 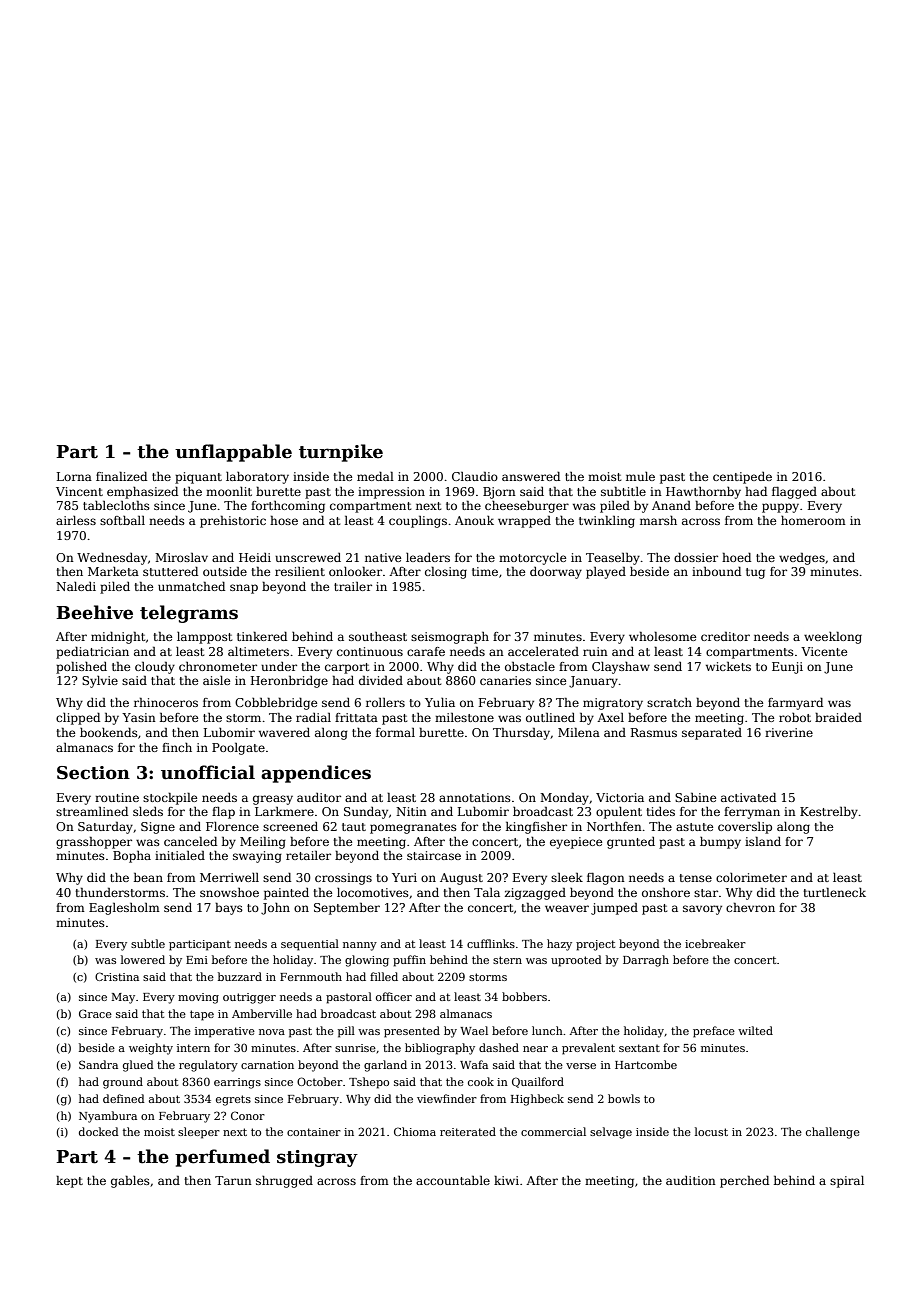 What do you see at coordinates (289, 682) in the screenshot?
I see `Heronbridge` at bounding box center [289, 682].
